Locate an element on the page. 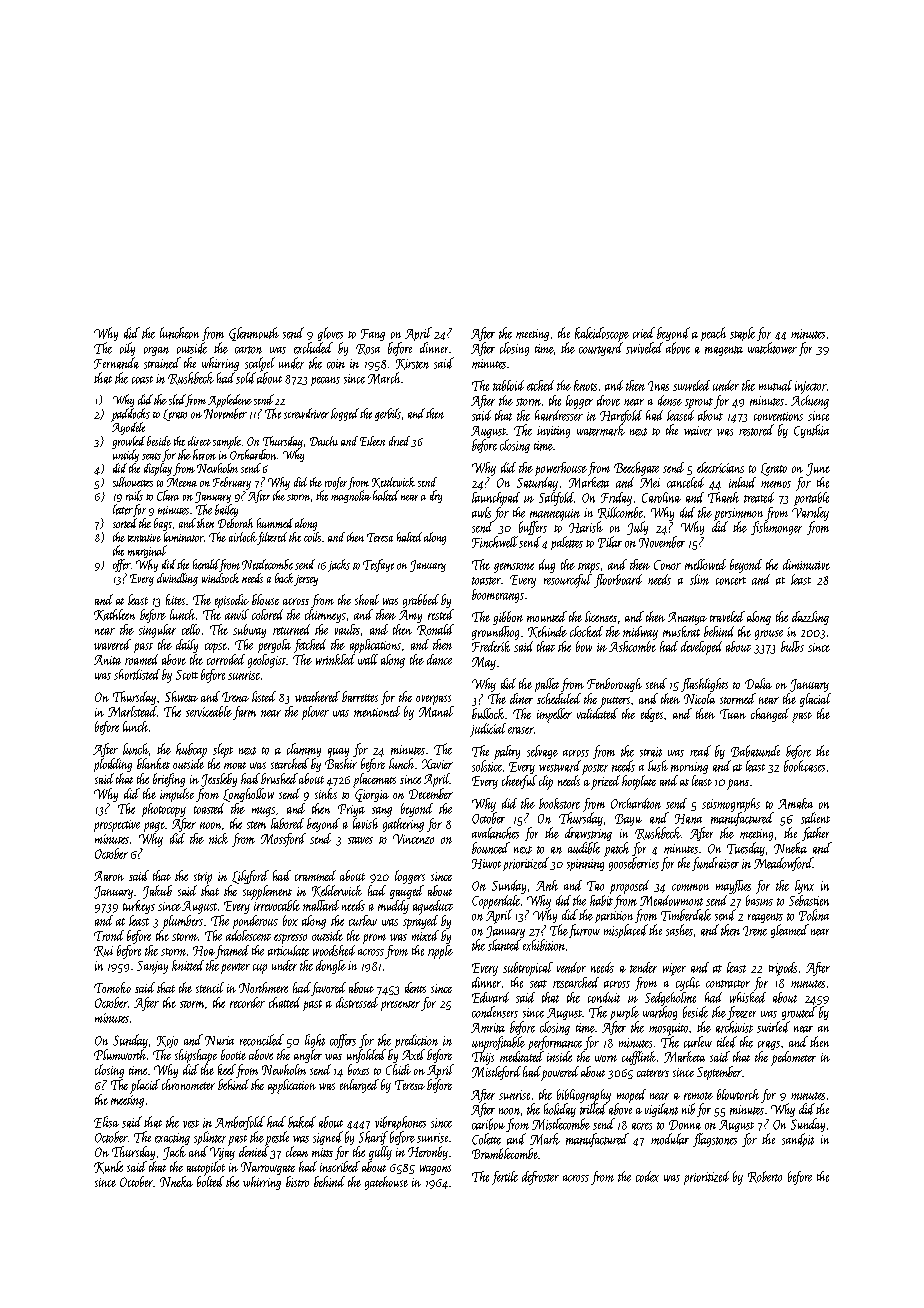  inscribed is located at coordinates (340, 1166).
